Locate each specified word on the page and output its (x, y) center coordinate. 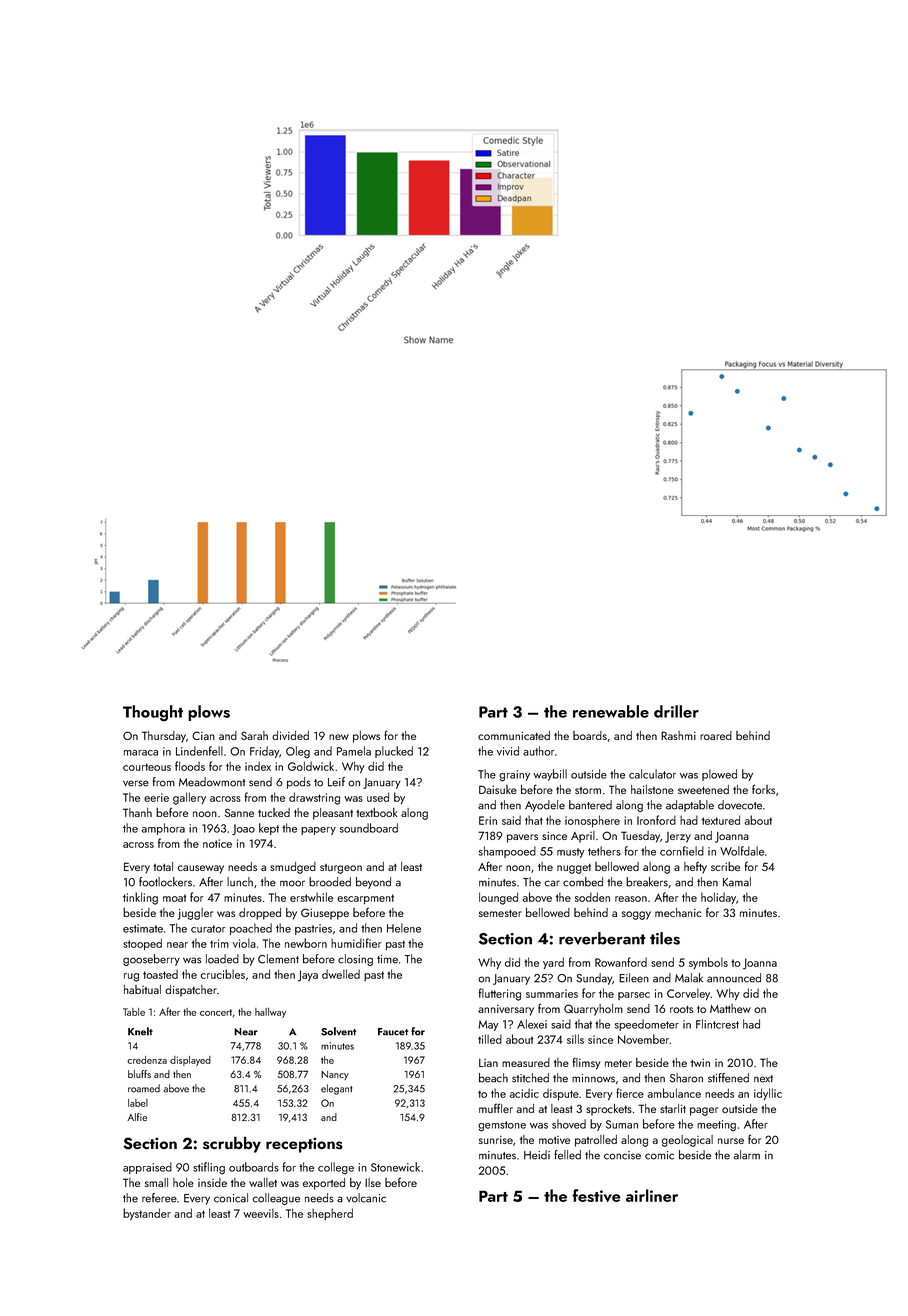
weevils (261, 1213)
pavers (522, 838)
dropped (260, 914)
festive (596, 1195)
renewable (611, 711)
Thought (153, 713)
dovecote (740, 805)
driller (676, 711)
